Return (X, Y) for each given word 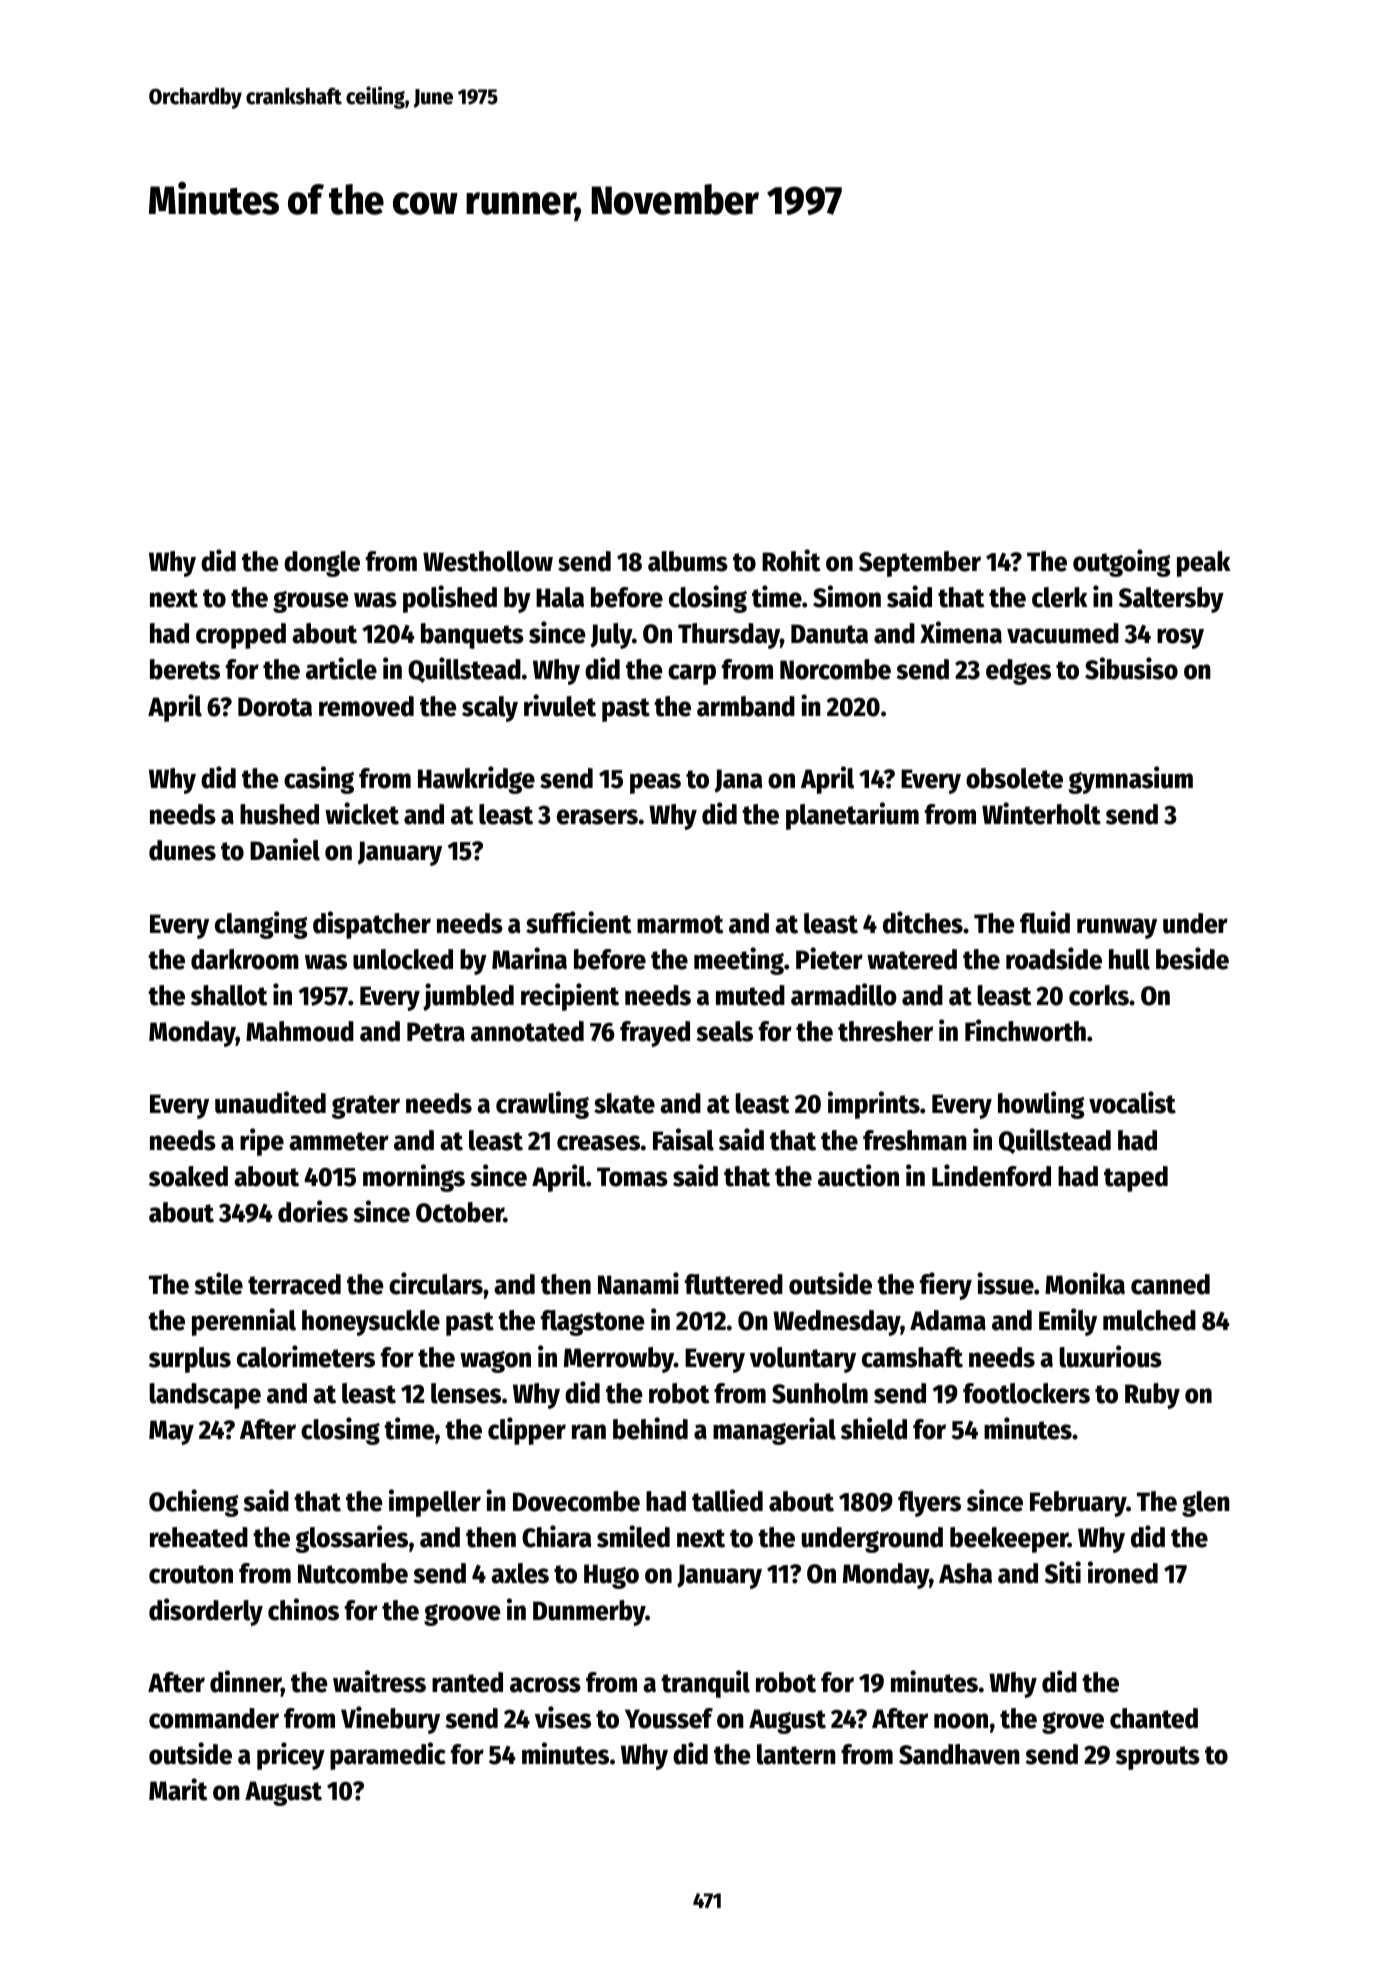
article (341, 668)
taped (1136, 1179)
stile (218, 1283)
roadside (1054, 958)
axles (520, 1573)
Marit (178, 1789)
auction (858, 1175)
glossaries (352, 1539)
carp (692, 674)
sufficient (579, 922)
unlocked (403, 959)
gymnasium (1131, 780)
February (1078, 1504)
